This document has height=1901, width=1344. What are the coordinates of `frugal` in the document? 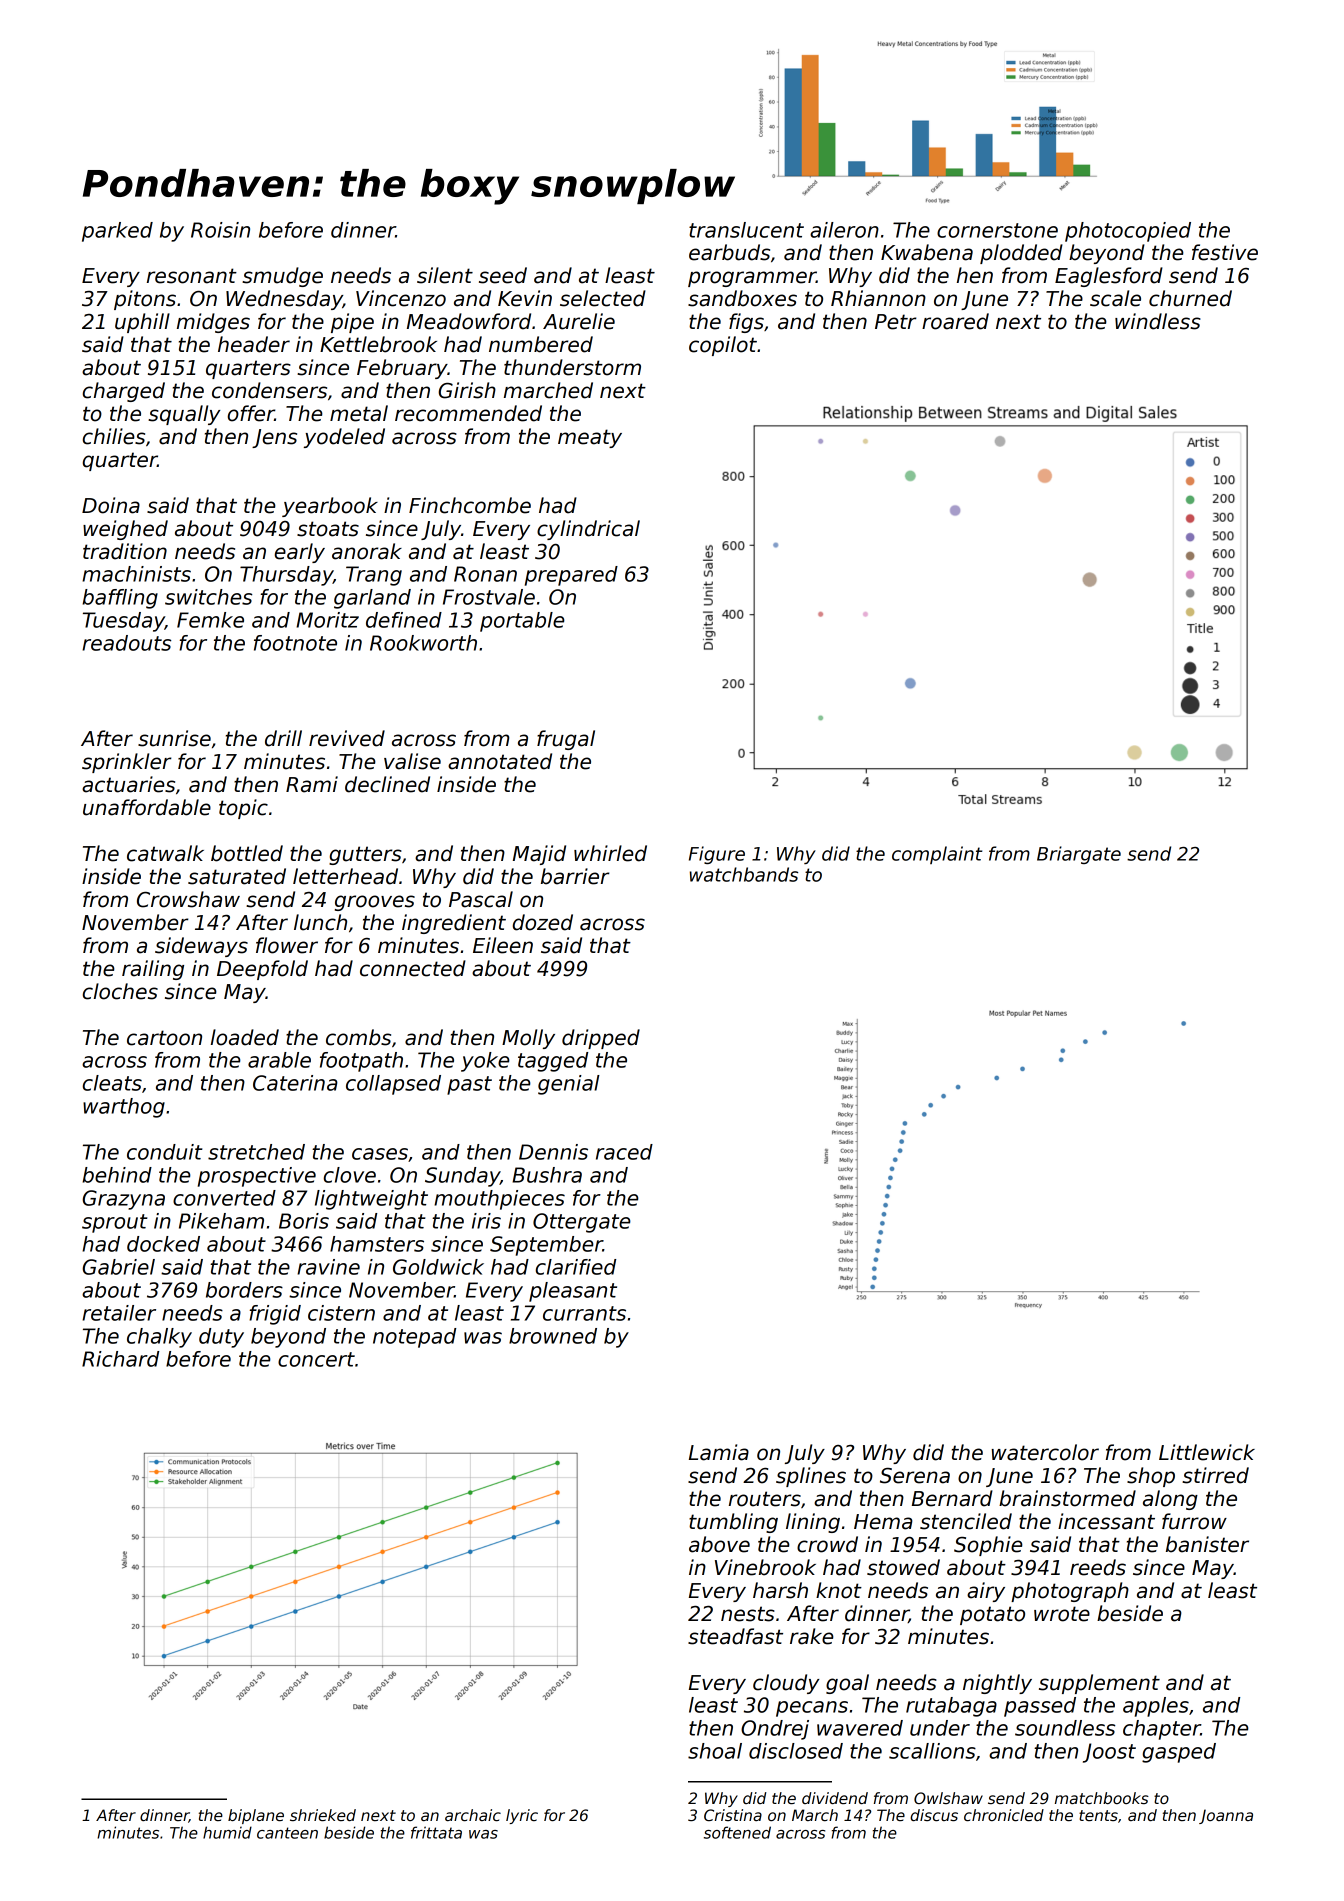 It's located at (566, 740).
